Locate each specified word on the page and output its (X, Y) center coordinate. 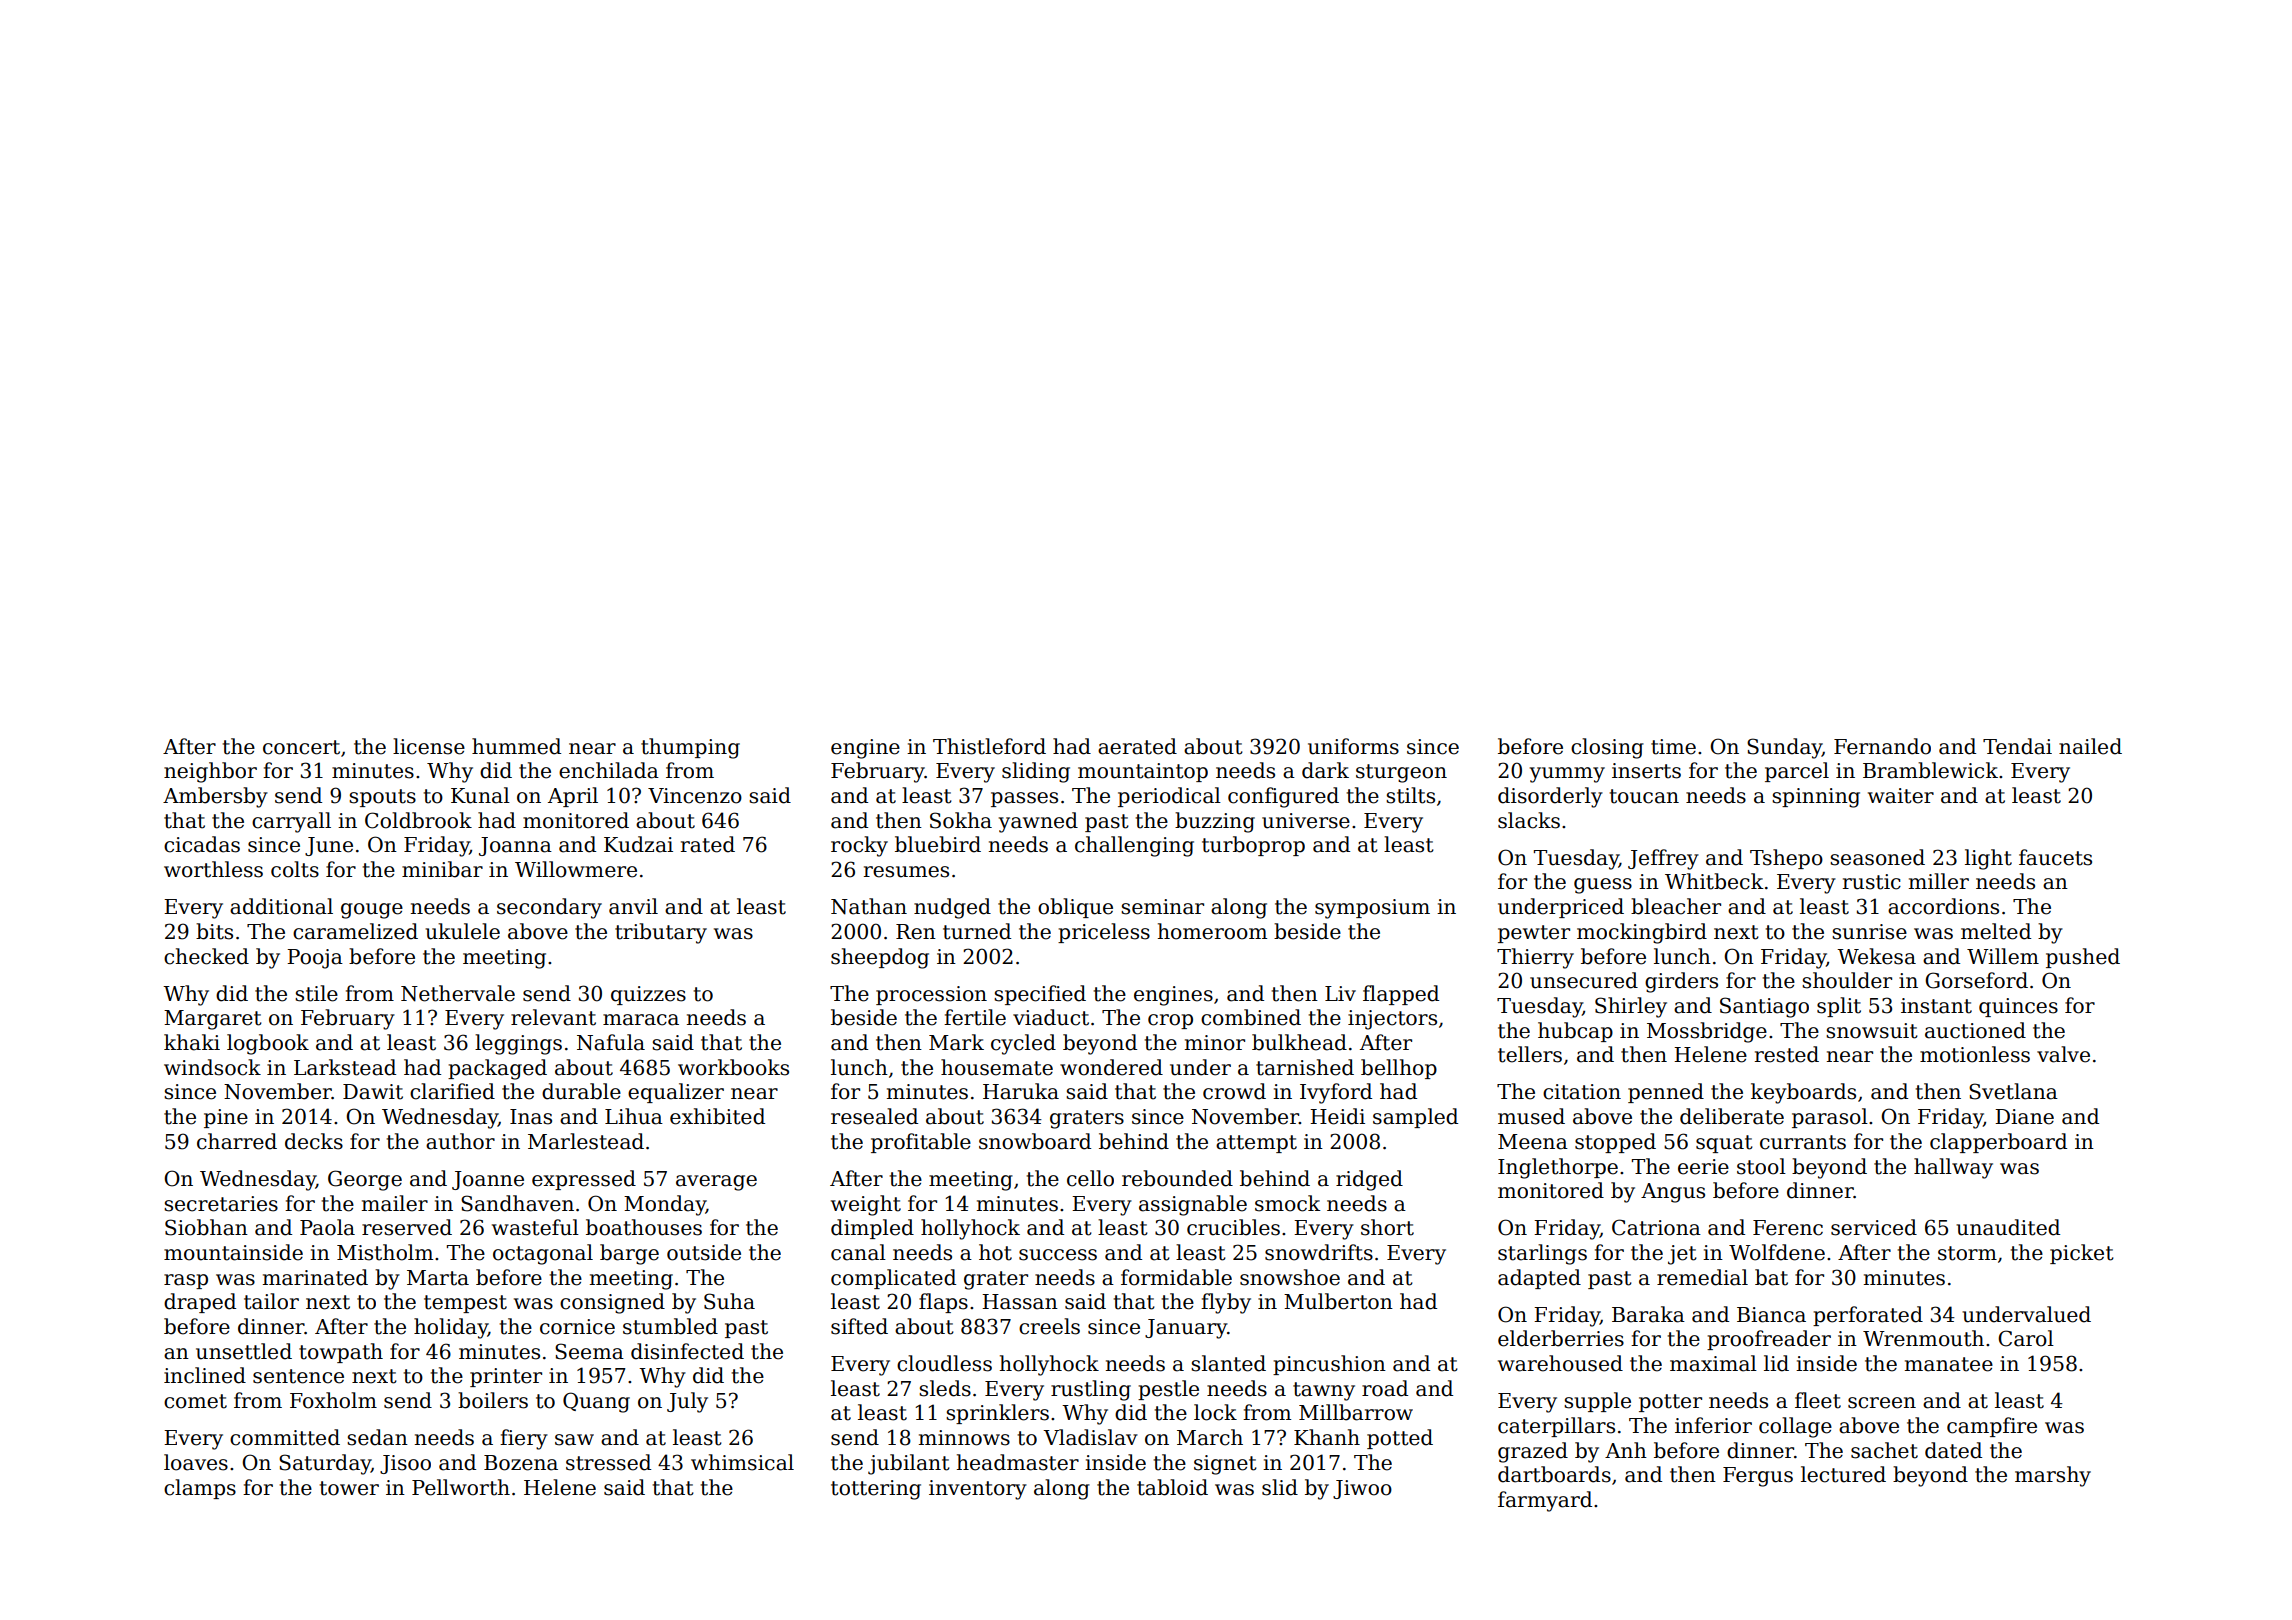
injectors (1392, 1020)
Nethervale (458, 993)
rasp (186, 1281)
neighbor (210, 772)
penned (1666, 1093)
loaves (196, 1462)
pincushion (1329, 1365)
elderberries (1561, 1338)
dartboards (1554, 1474)
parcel (1797, 772)
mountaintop (1143, 772)
